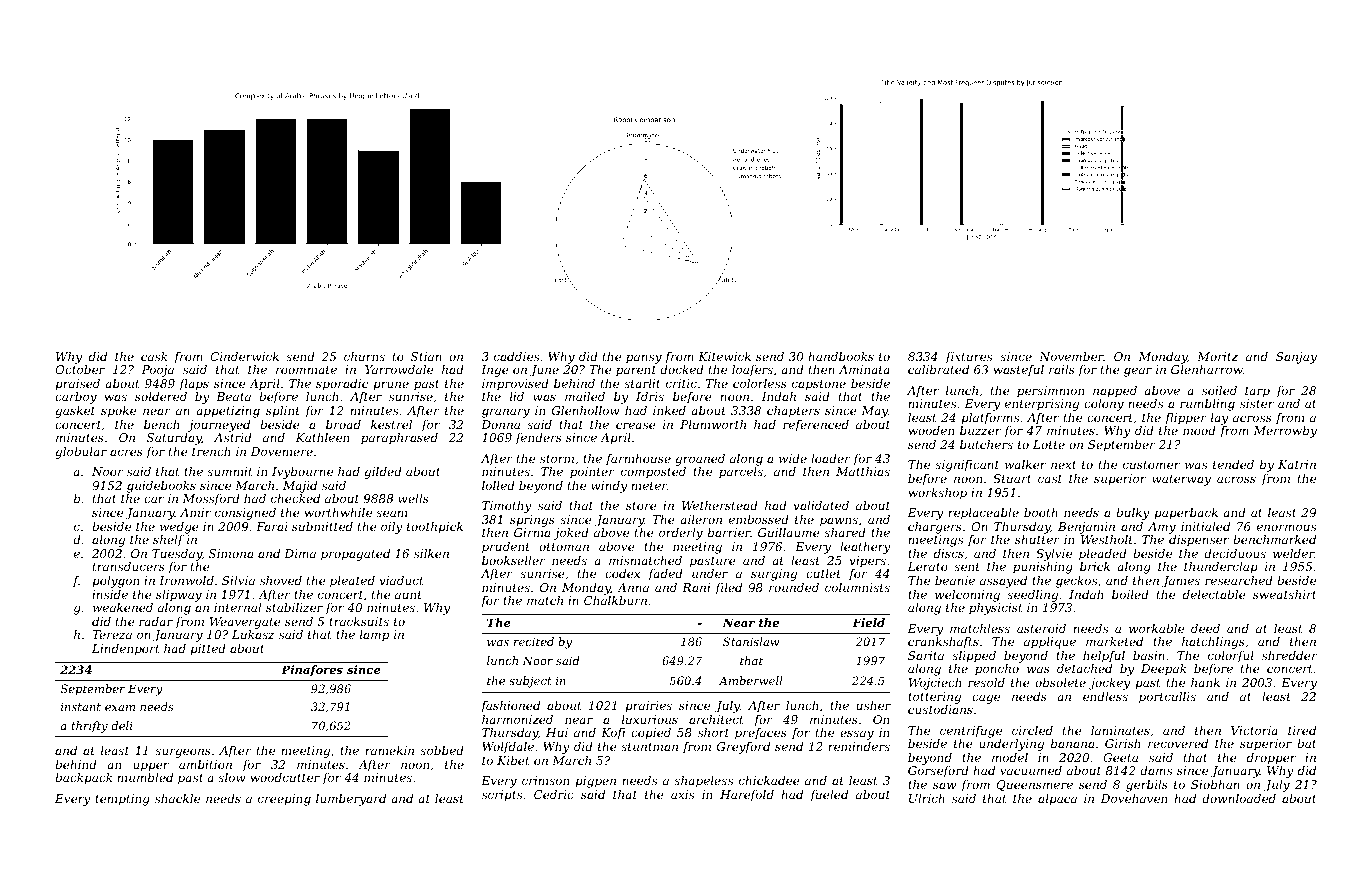  Describe the element at coordinates (233, 396) in the document. I see `Beata` at that location.
